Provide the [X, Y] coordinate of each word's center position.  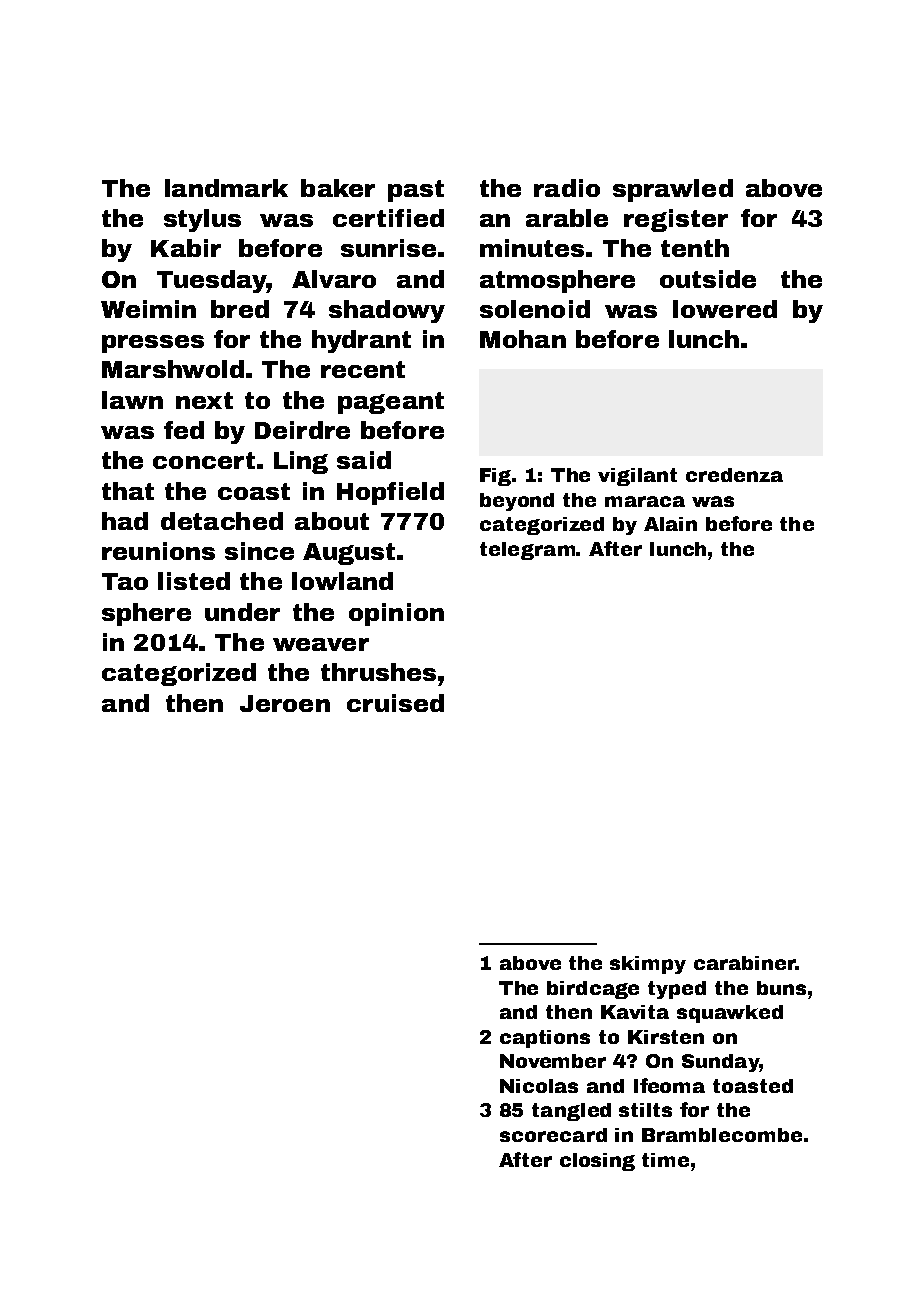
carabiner [745, 963]
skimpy [648, 965]
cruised [395, 703]
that [128, 491]
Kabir [186, 248]
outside [708, 279]
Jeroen [285, 703]
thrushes [378, 672]
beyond [517, 502]
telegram [527, 551]
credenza [734, 475]
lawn [132, 400]
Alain [670, 524]
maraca [645, 501]
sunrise [388, 248]
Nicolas [539, 1086]
